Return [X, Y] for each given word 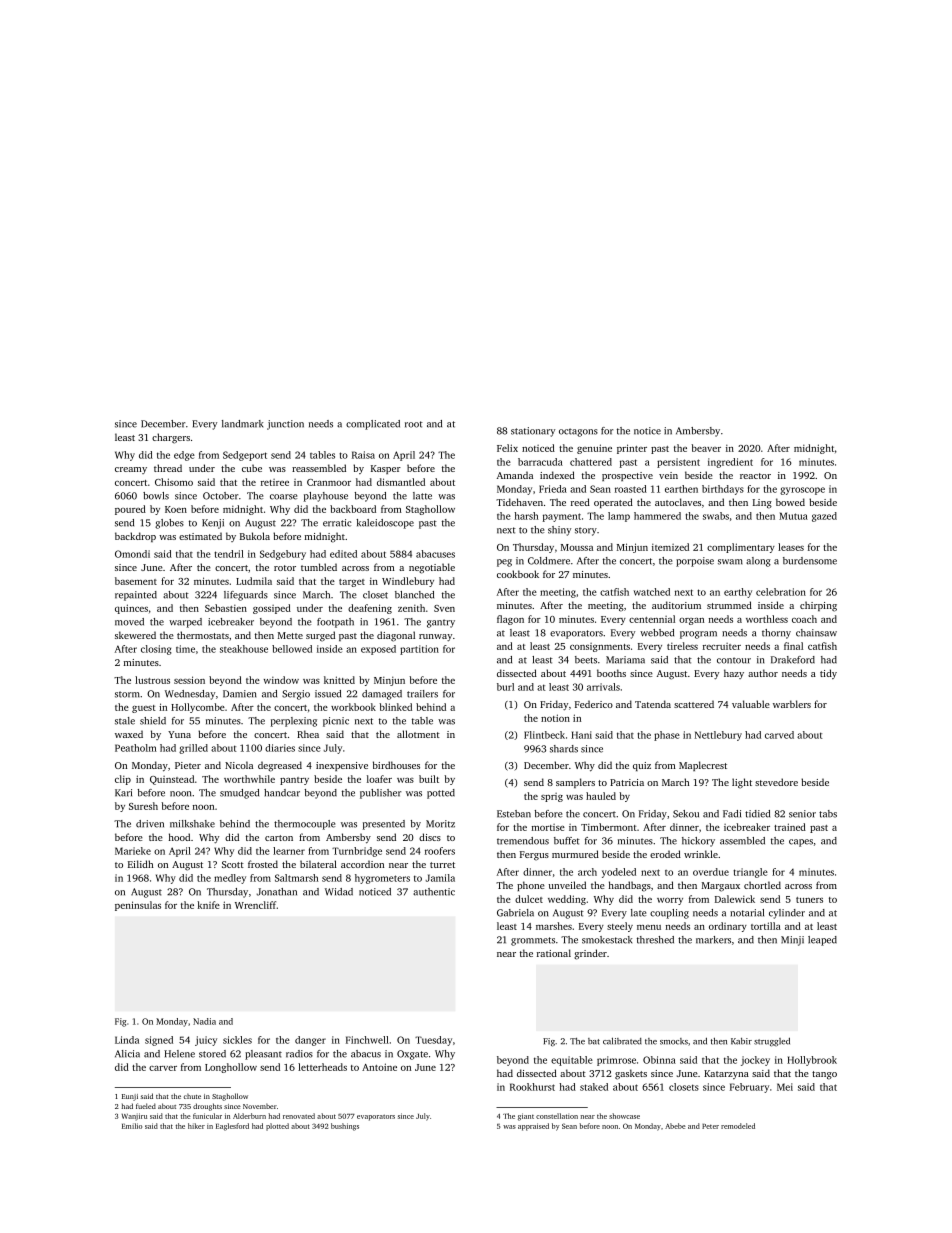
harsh [526, 516]
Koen [176, 509]
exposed [378, 650]
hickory [698, 842]
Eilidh [140, 864]
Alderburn [249, 1116]
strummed [729, 605]
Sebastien [226, 608]
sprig [552, 797]
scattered [694, 704]
